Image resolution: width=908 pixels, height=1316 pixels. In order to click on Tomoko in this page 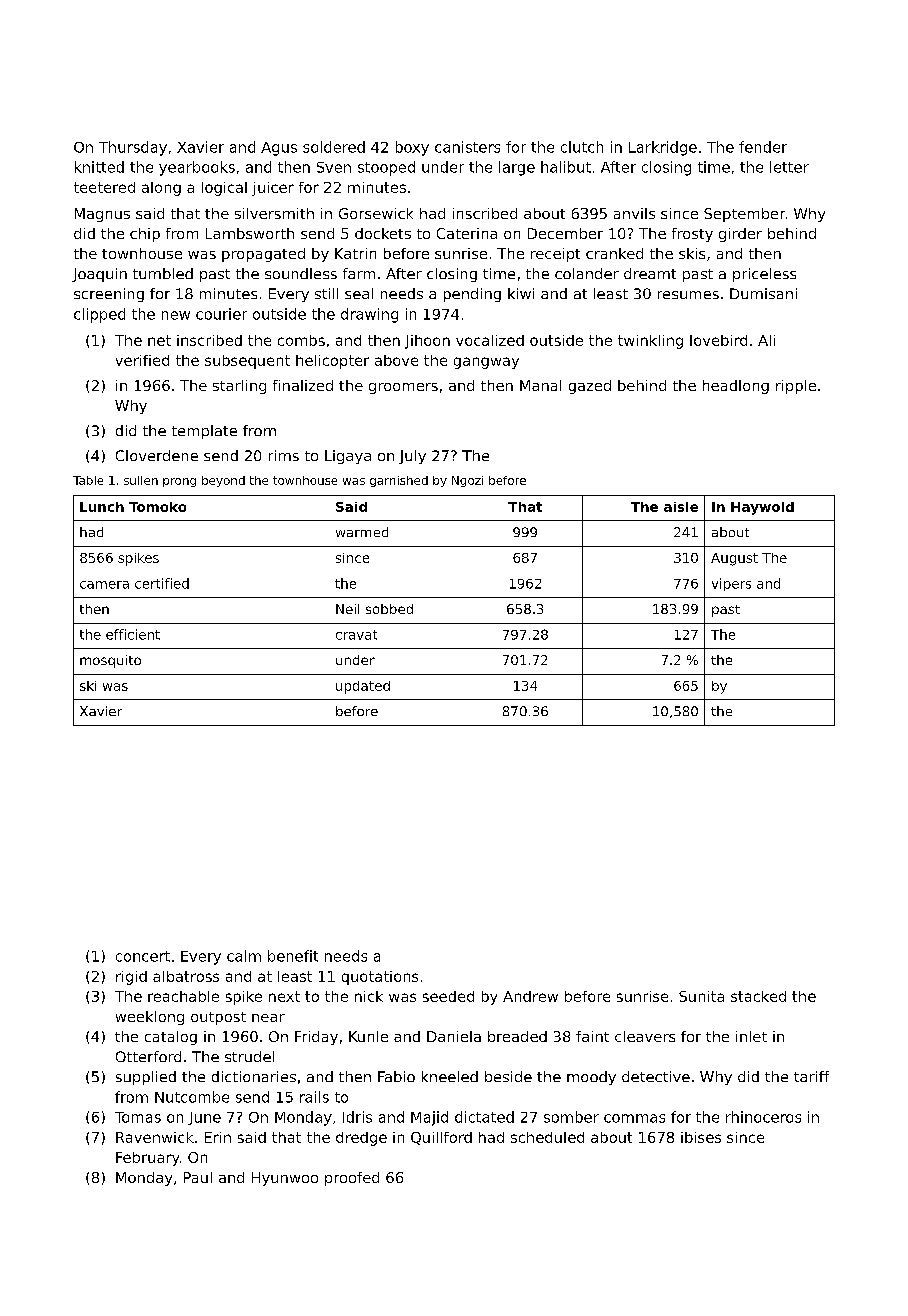, I will do `click(157, 507)`.
